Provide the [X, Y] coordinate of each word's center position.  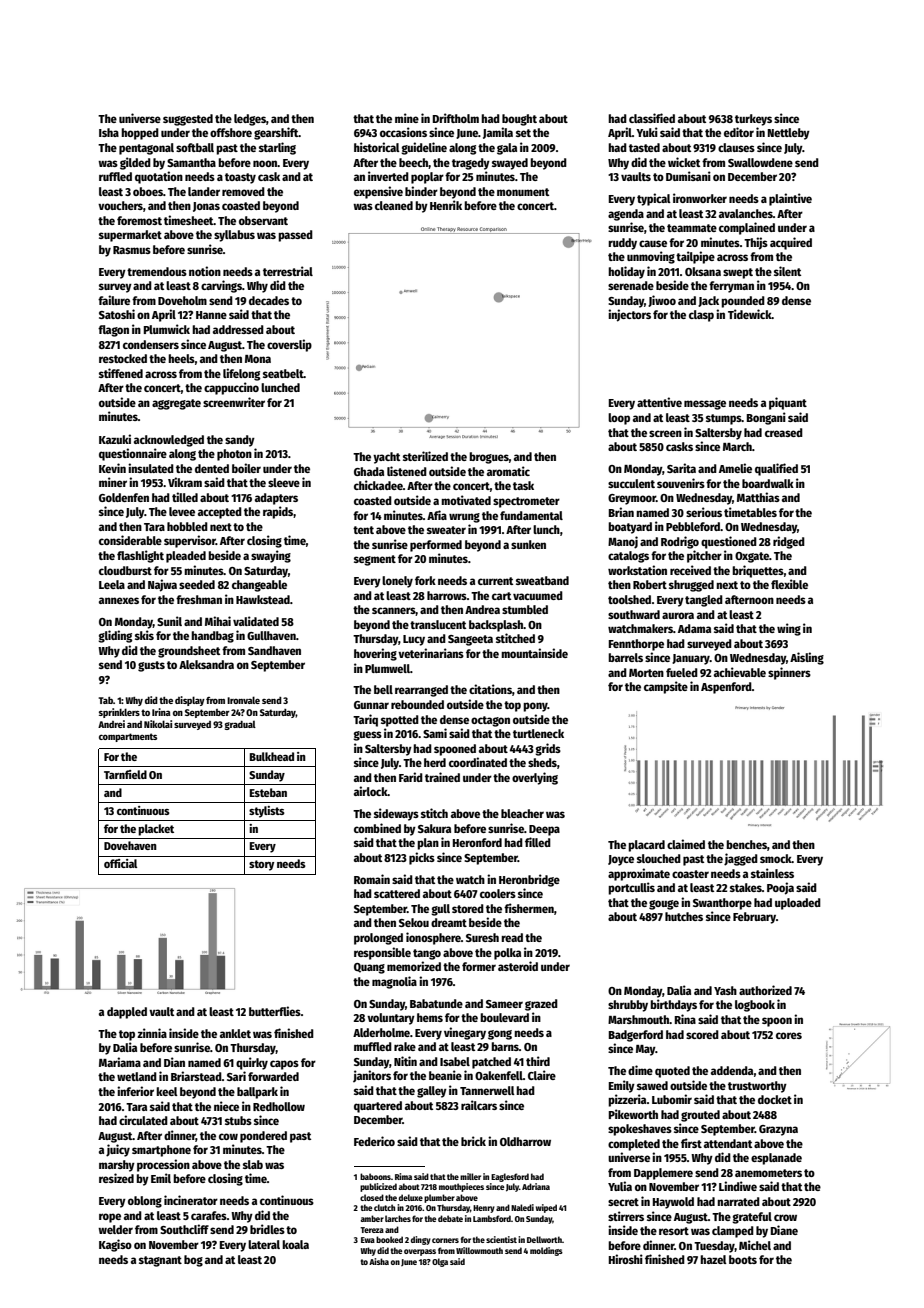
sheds [542, 762]
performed [436, 546]
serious [704, 512]
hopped [140, 134]
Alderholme [381, 1032]
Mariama [120, 1062]
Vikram [185, 482]
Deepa [544, 830]
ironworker [700, 198]
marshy [117, 1166]
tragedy [471, 164]
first [691, 1143]
